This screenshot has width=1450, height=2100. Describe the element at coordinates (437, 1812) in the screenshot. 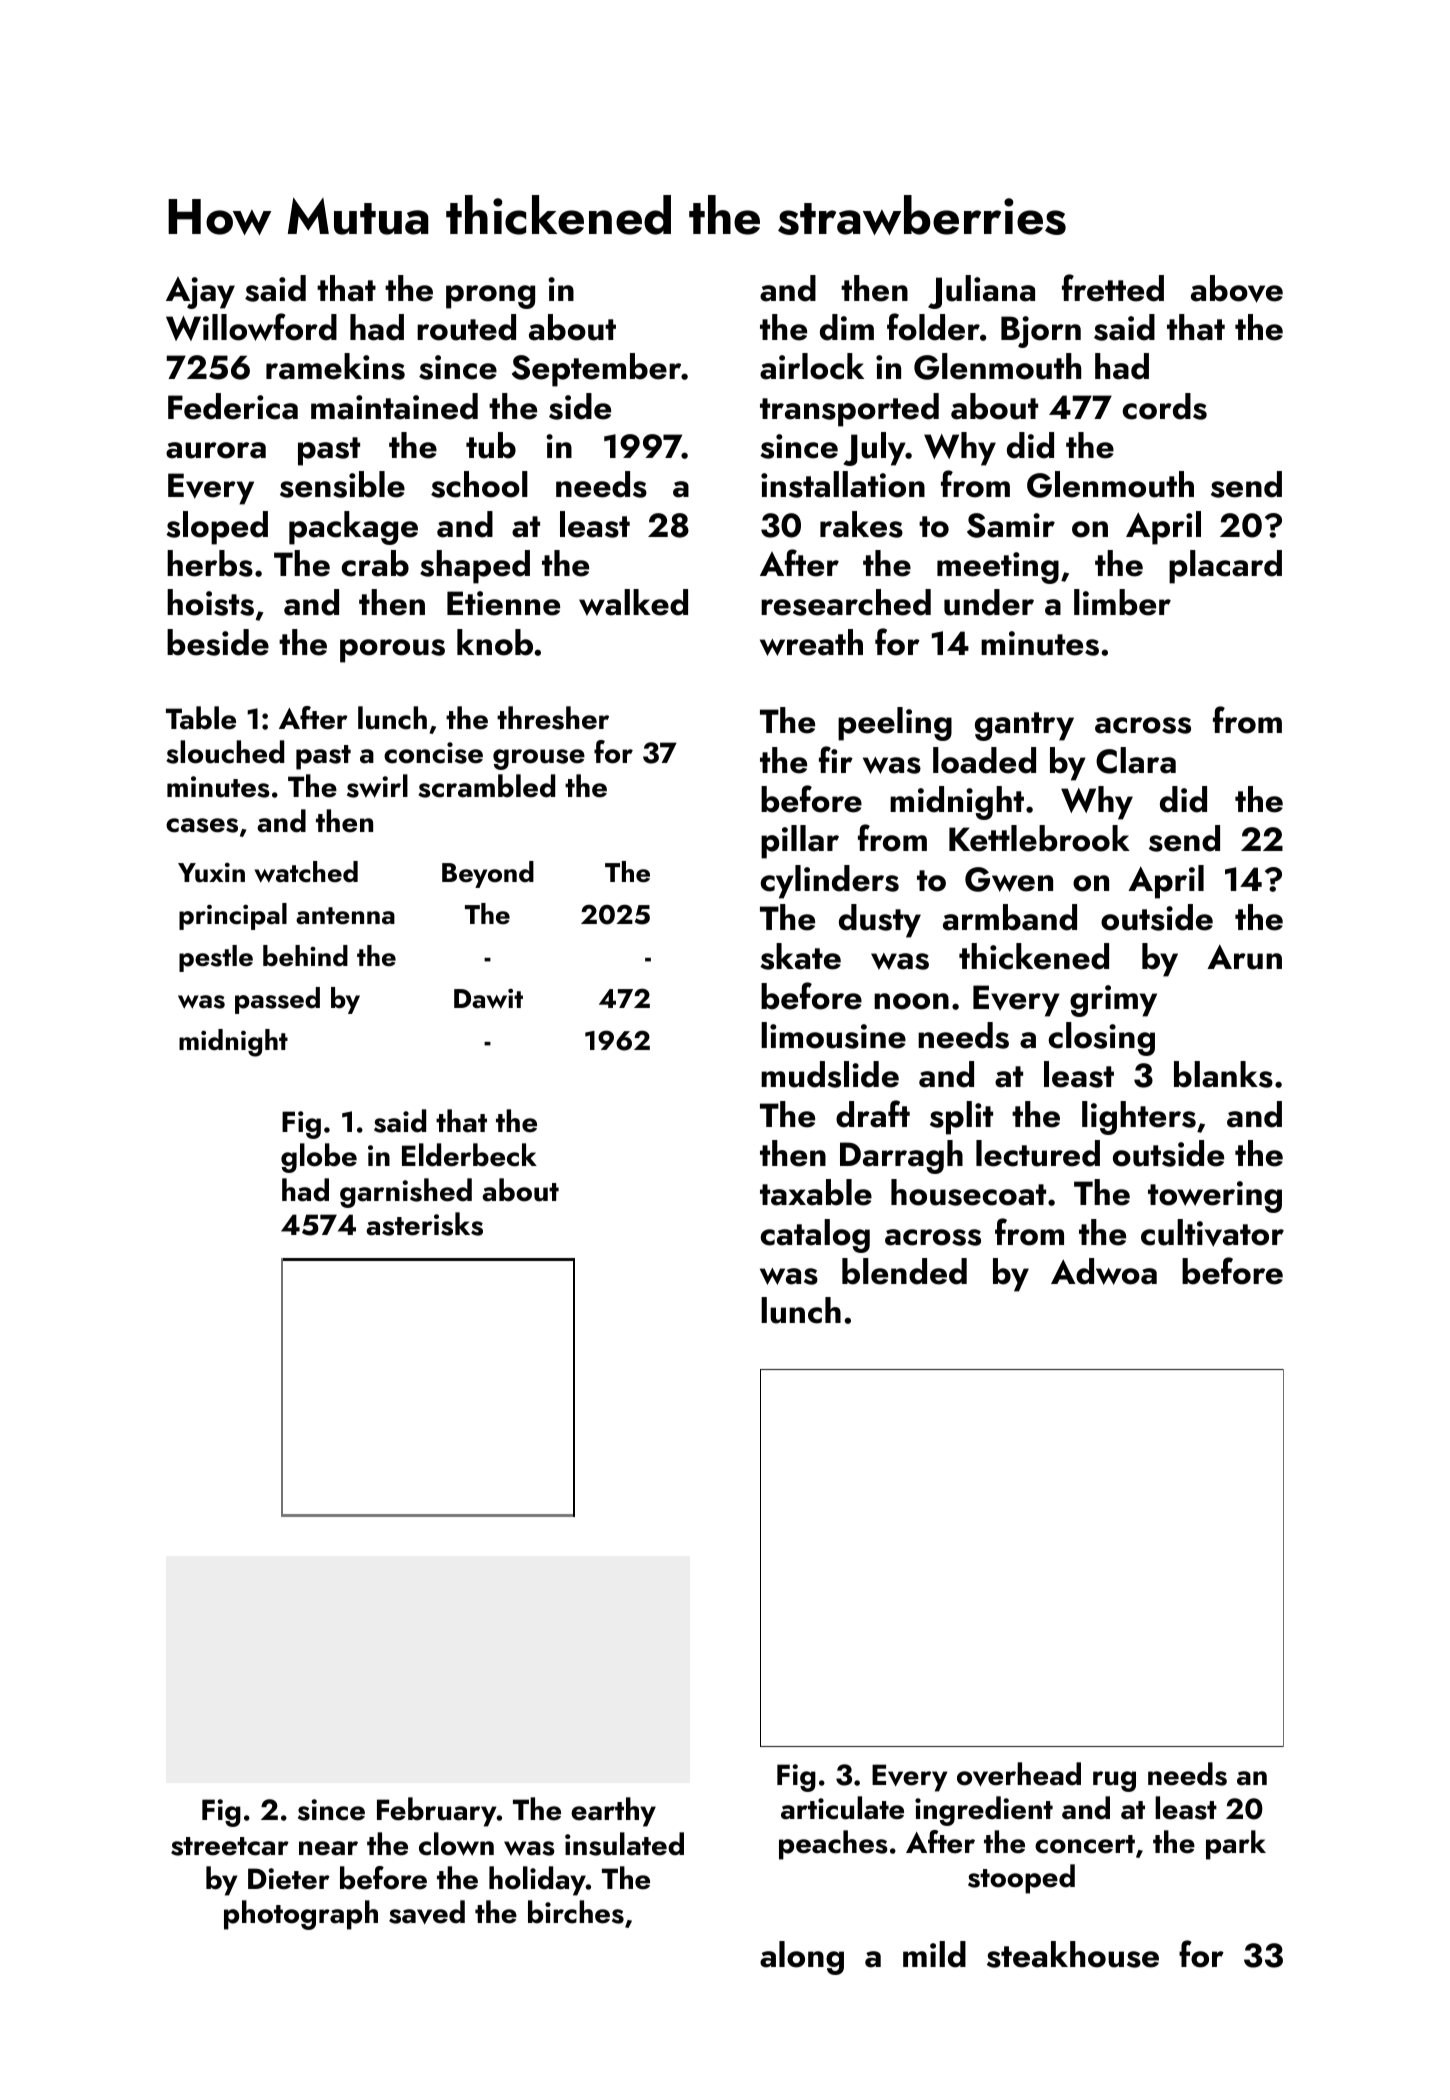

I see `February` at that location.
